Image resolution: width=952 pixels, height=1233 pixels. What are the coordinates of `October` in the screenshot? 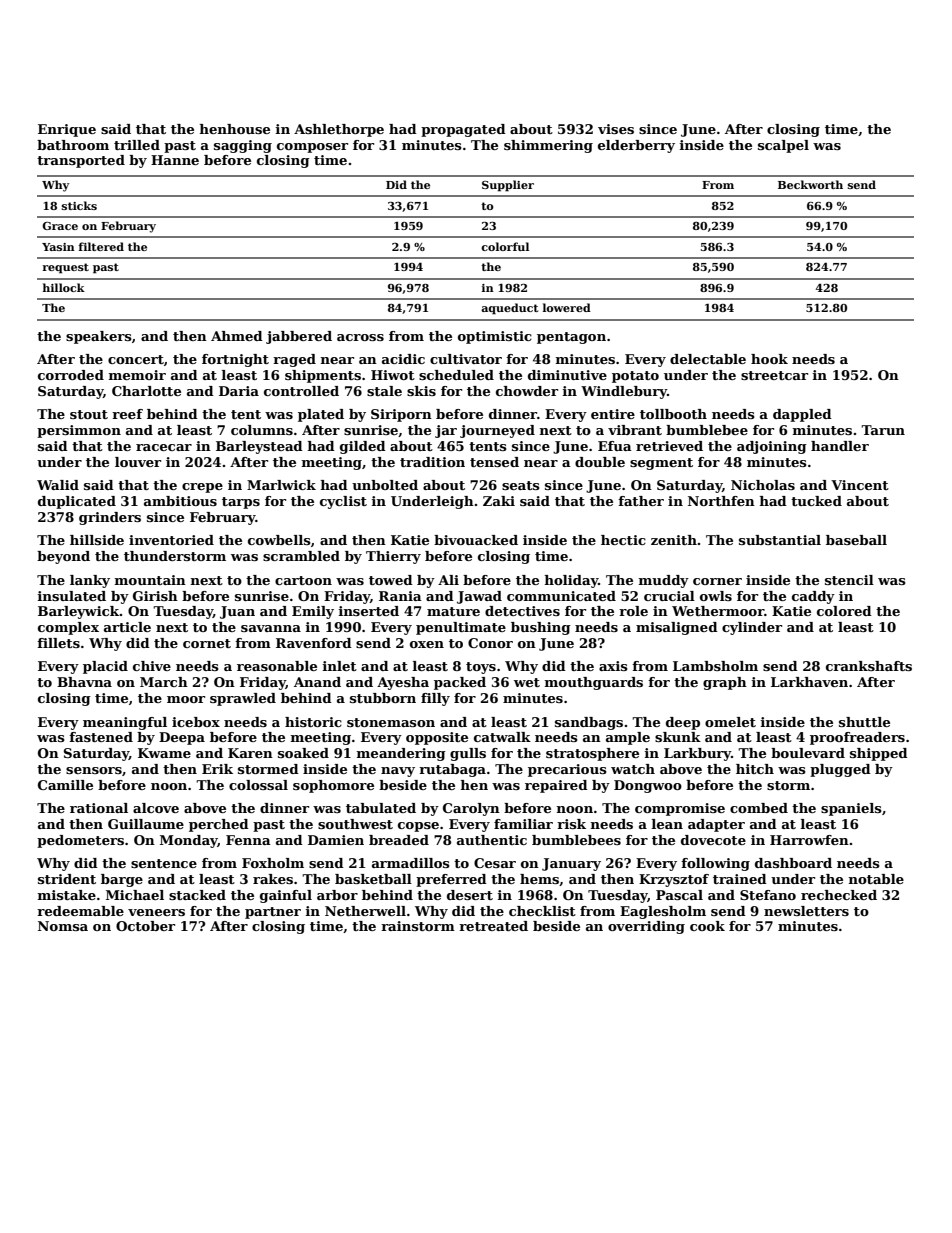 It's located at (145, 926).
